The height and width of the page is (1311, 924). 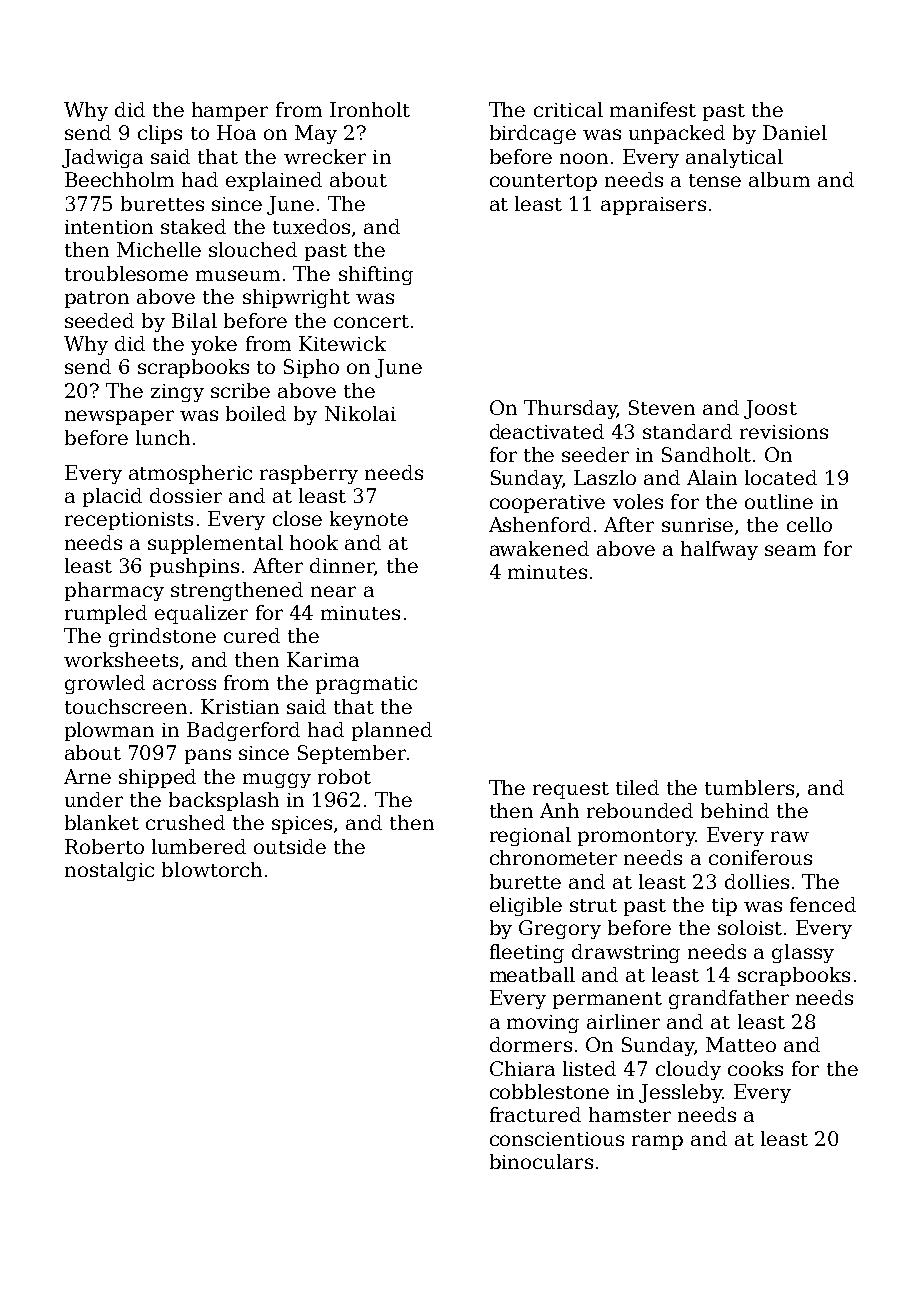 I want to click on seam, so click(x=790, y=550).
